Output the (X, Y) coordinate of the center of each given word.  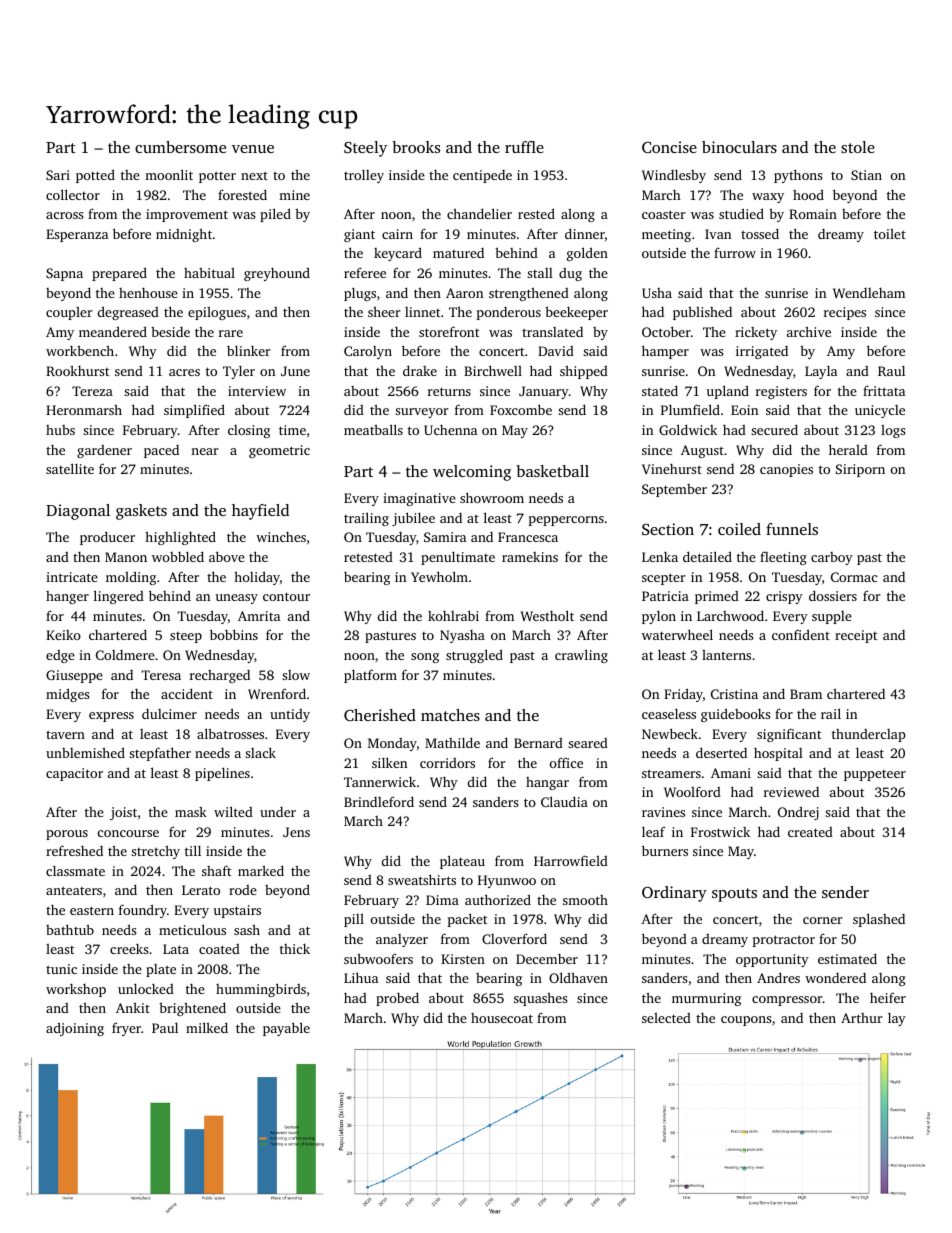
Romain (813, 214)
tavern (65, 734)
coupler (69, 313)
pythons (798, 176)
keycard (398, 254)
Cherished (380, 715)
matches (450, 715)
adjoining (75, 1029)
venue (253, 149)
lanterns (726, 655)
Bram (806, 694)
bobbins (234, 634)
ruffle (524, 147)
